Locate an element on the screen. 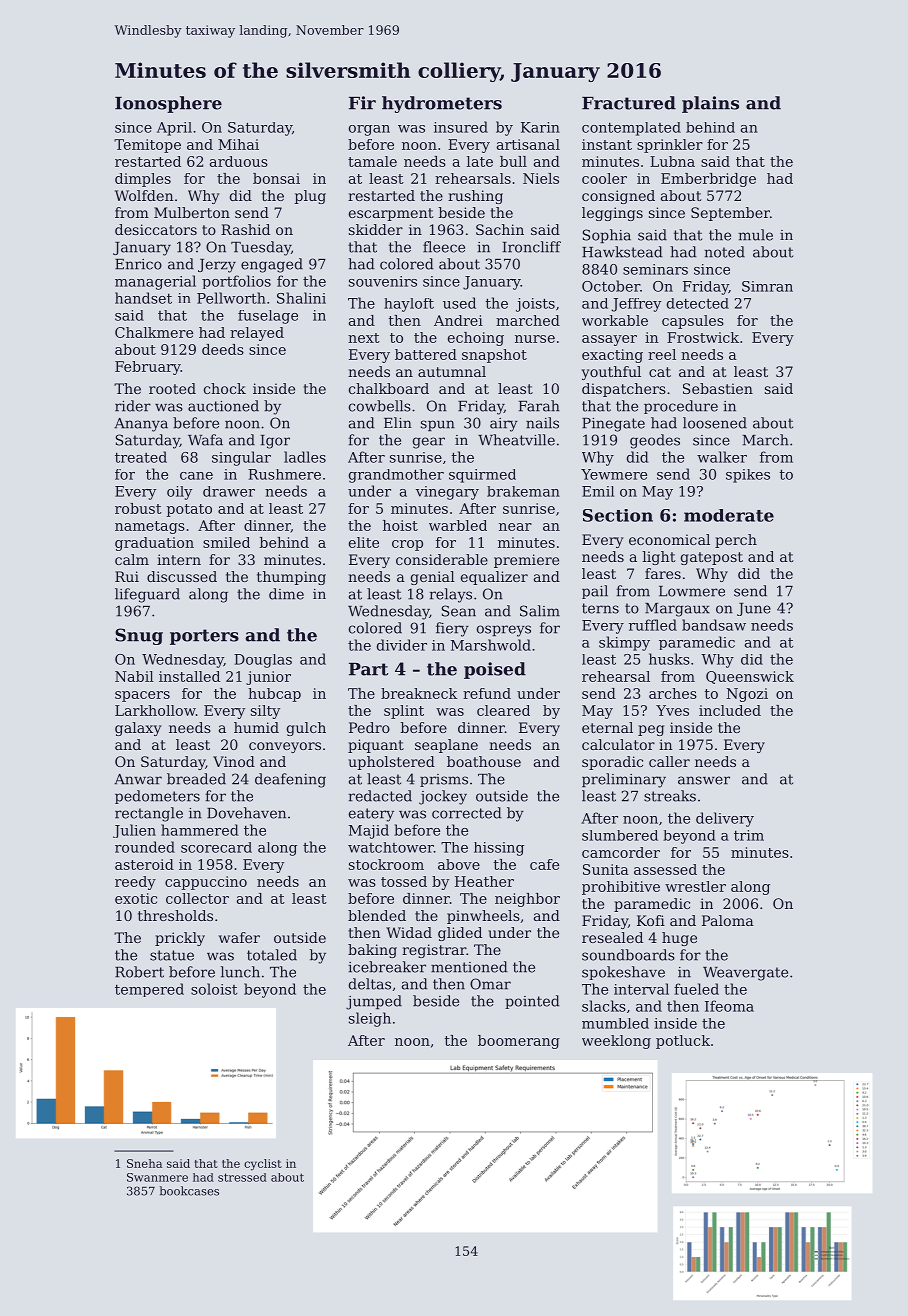 The image size is (908, 1316). plains is located at coordinates (710, 104).
